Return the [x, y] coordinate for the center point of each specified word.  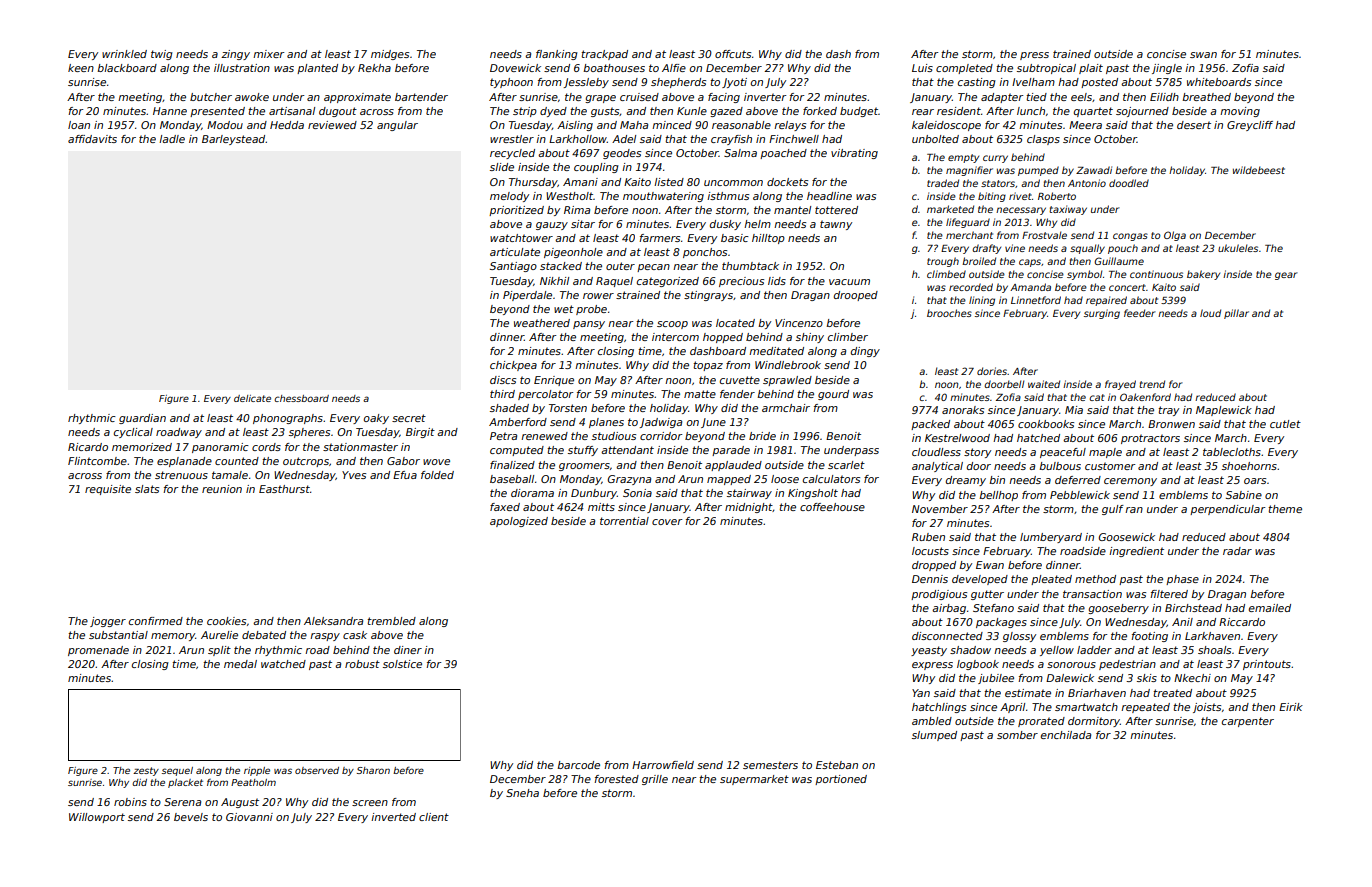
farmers [659, 238]
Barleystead [234, 140]
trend [1152, 384]
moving [1240, 112]
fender [737, 394]
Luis [922, 68]
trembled [391, 621]
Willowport [97, 818]
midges [390, 55]
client [434, 817]
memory [173, 637]
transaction [1092, 594]
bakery [1203, 275]
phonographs [288, 419]
